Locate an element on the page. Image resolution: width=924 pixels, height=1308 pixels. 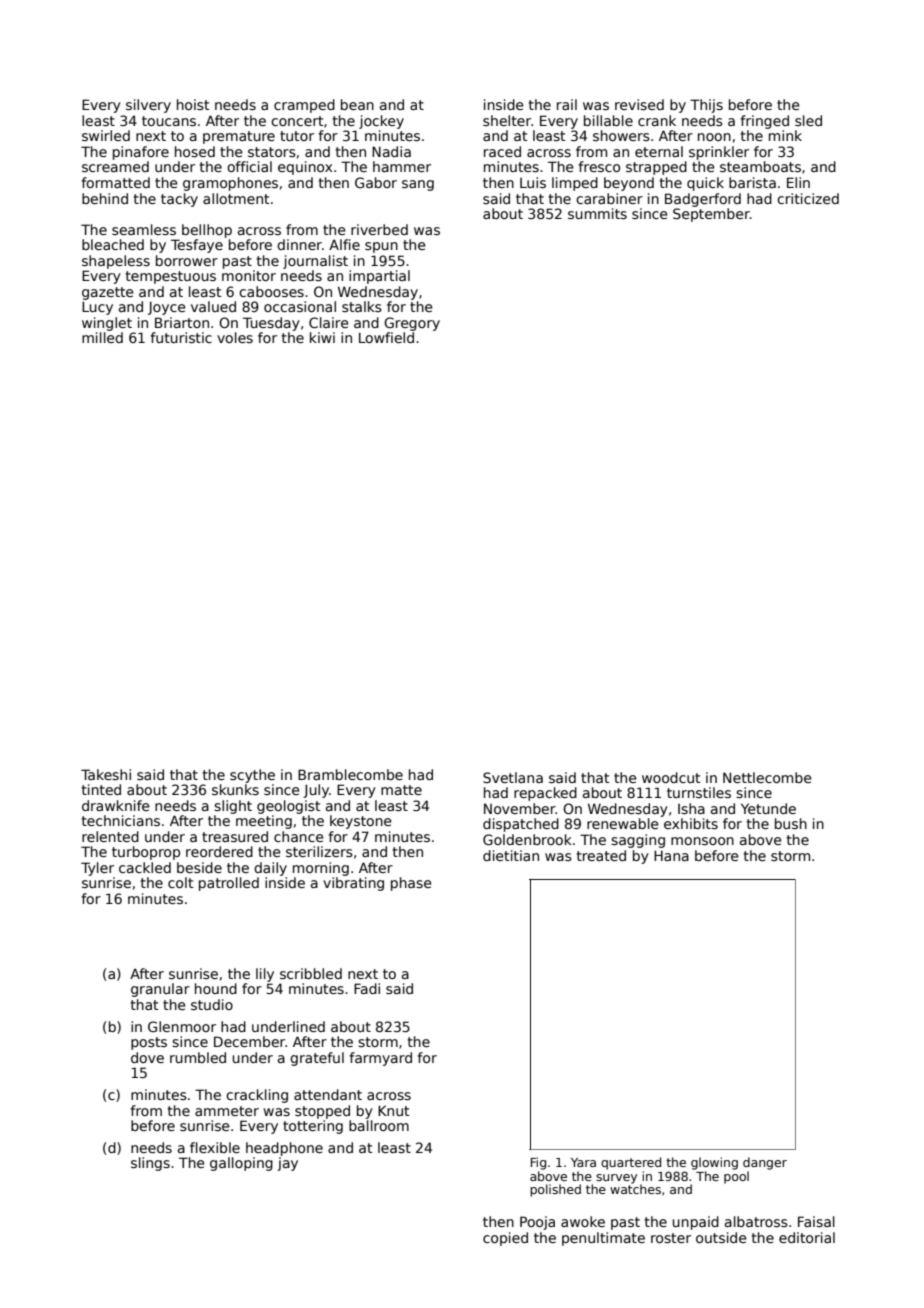
September is located at coordinates (711, 215).
